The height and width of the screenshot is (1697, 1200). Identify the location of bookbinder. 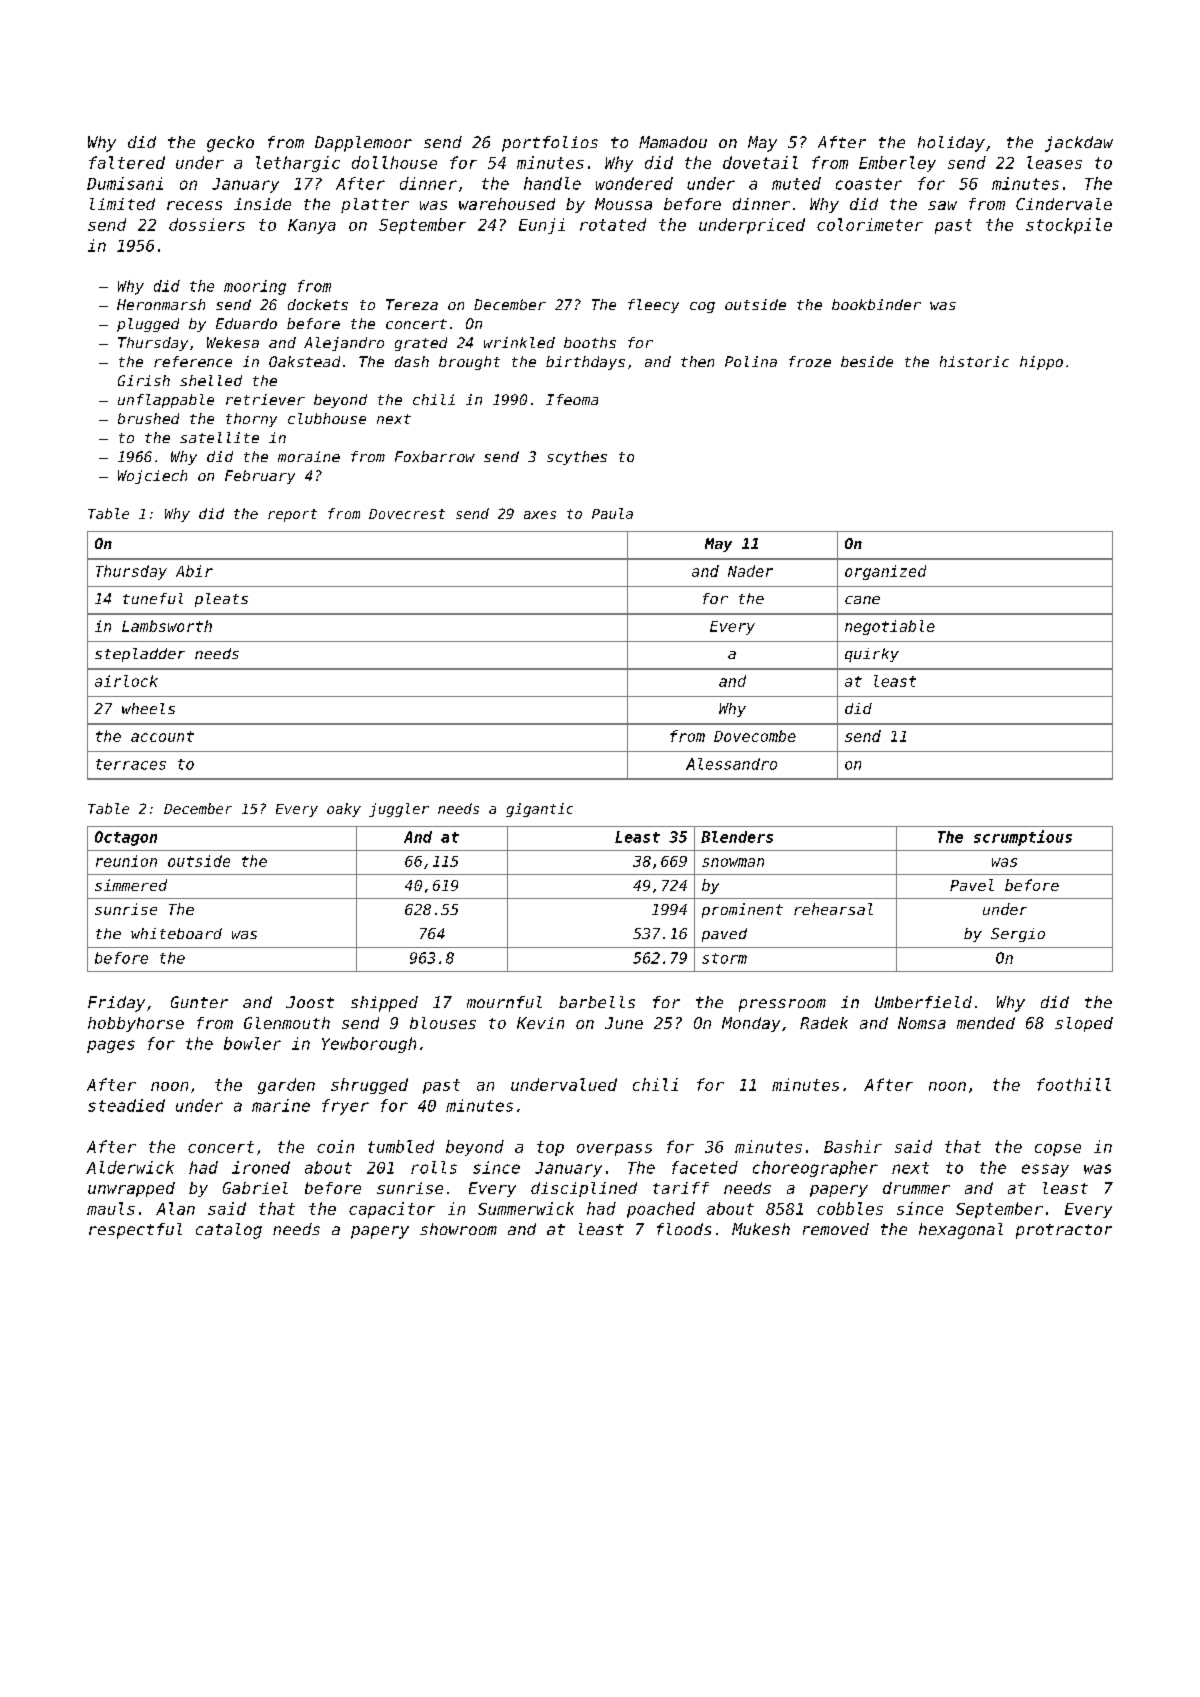
(876, 304).
